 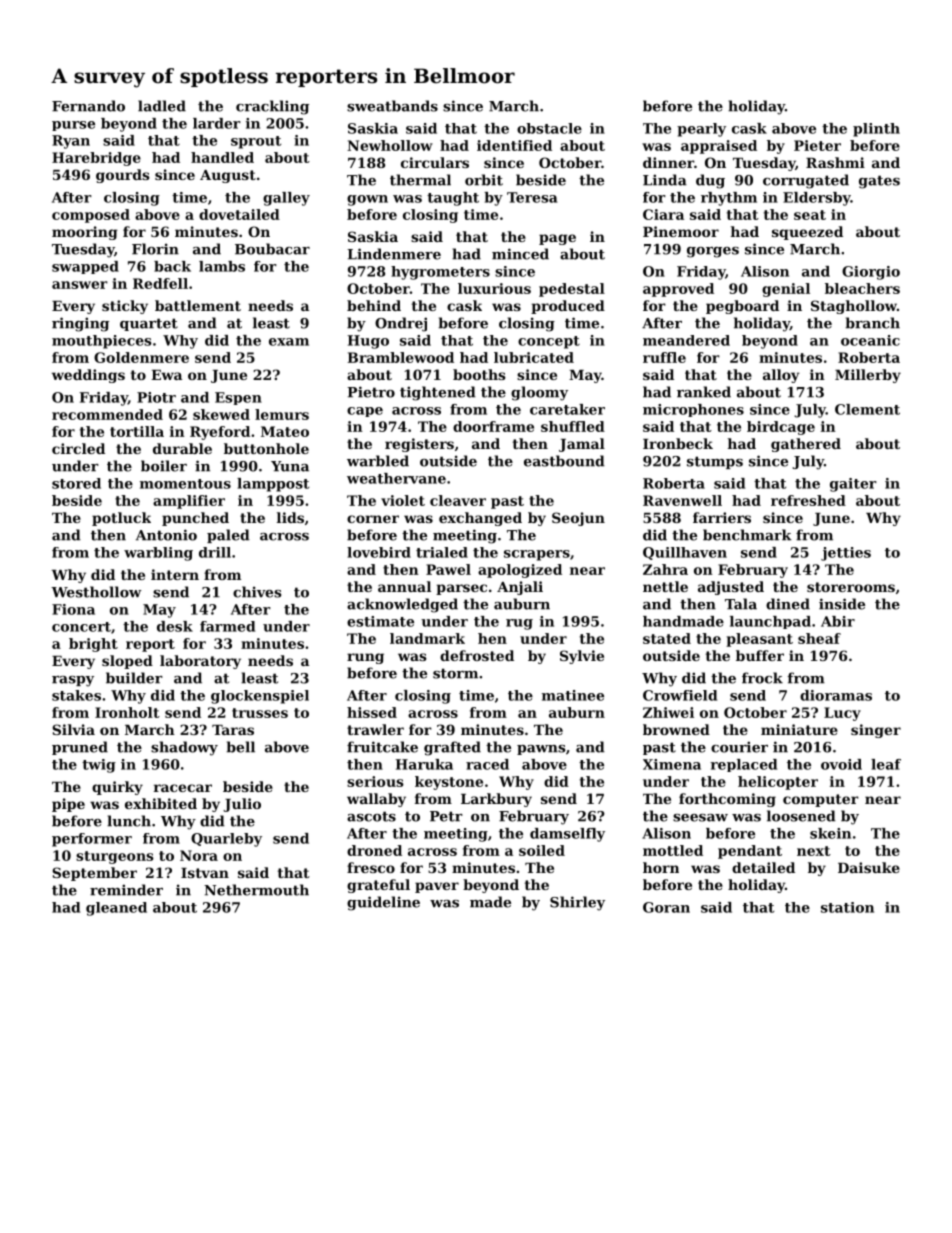 I want to click on Silvia, so click(x=73, y=729).
